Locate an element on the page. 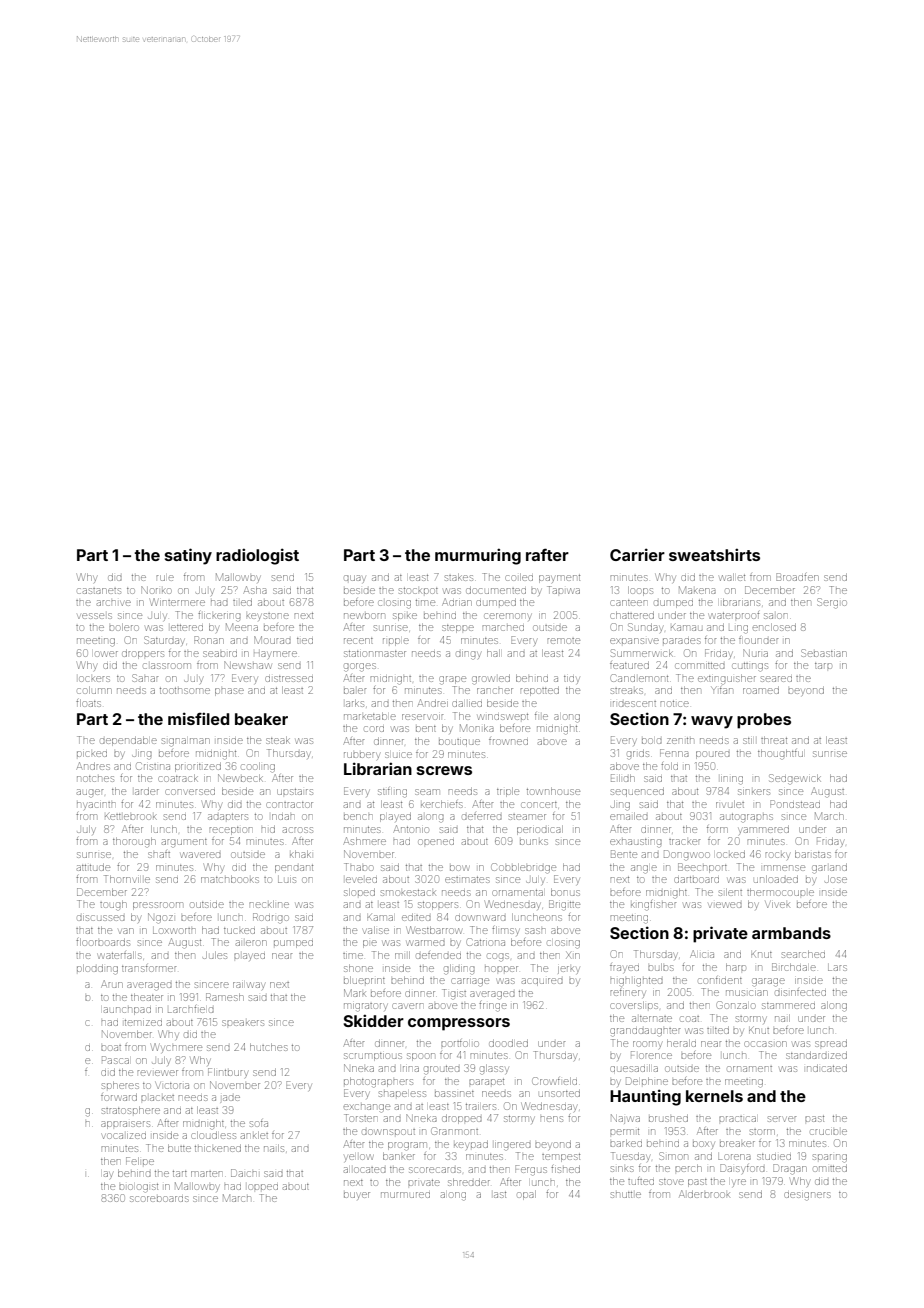  column is located at coordinates (95, 690).
